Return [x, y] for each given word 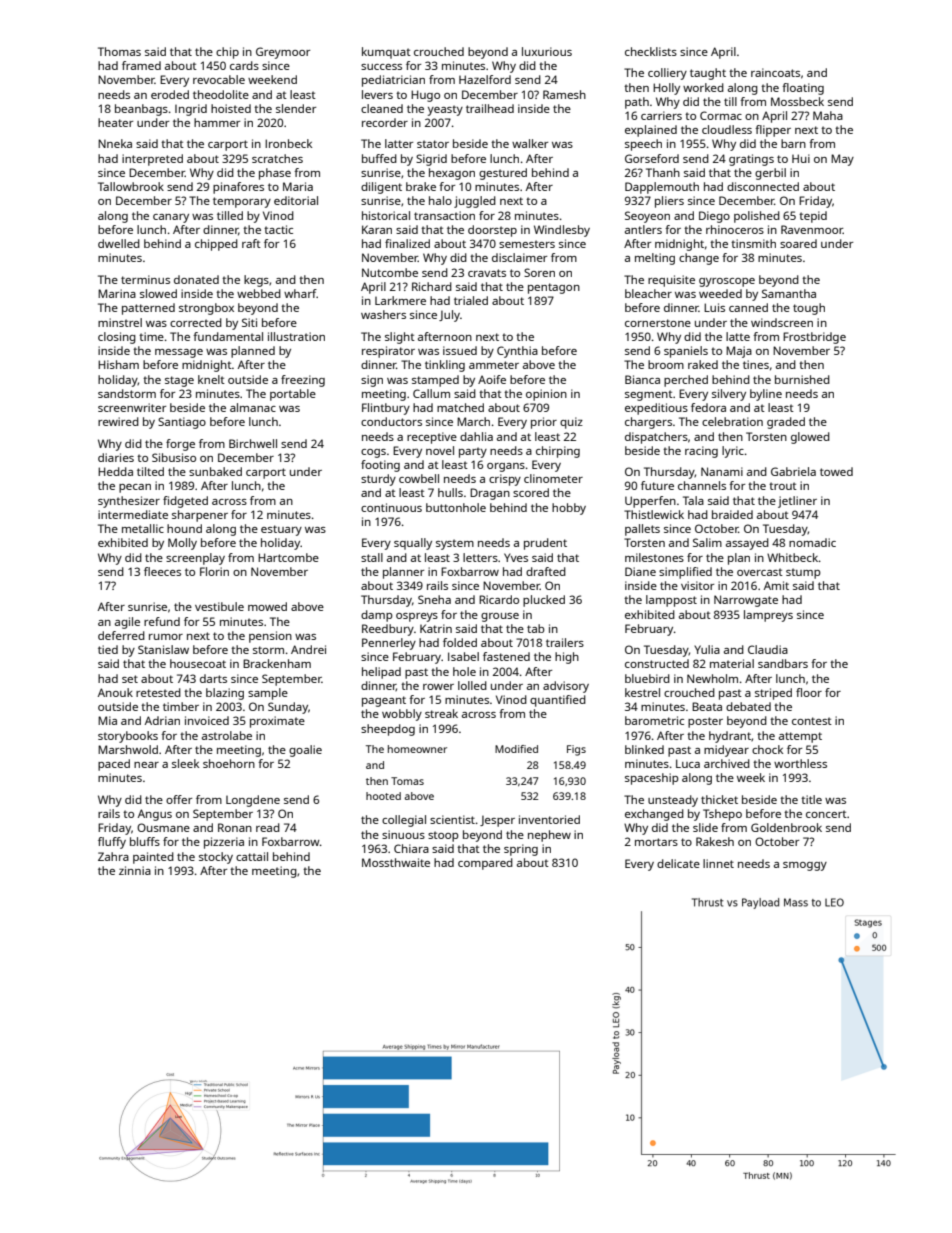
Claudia [768, 649]
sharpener [200, 516]
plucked [544, 601]
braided [732, 514]
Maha [828, 115]
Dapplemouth [662, 188]
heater [115, 122]
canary [171, 218]
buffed [379, 158]
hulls [450, 492]
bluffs [145, 841]
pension [270, 637]
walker [530, 143]
